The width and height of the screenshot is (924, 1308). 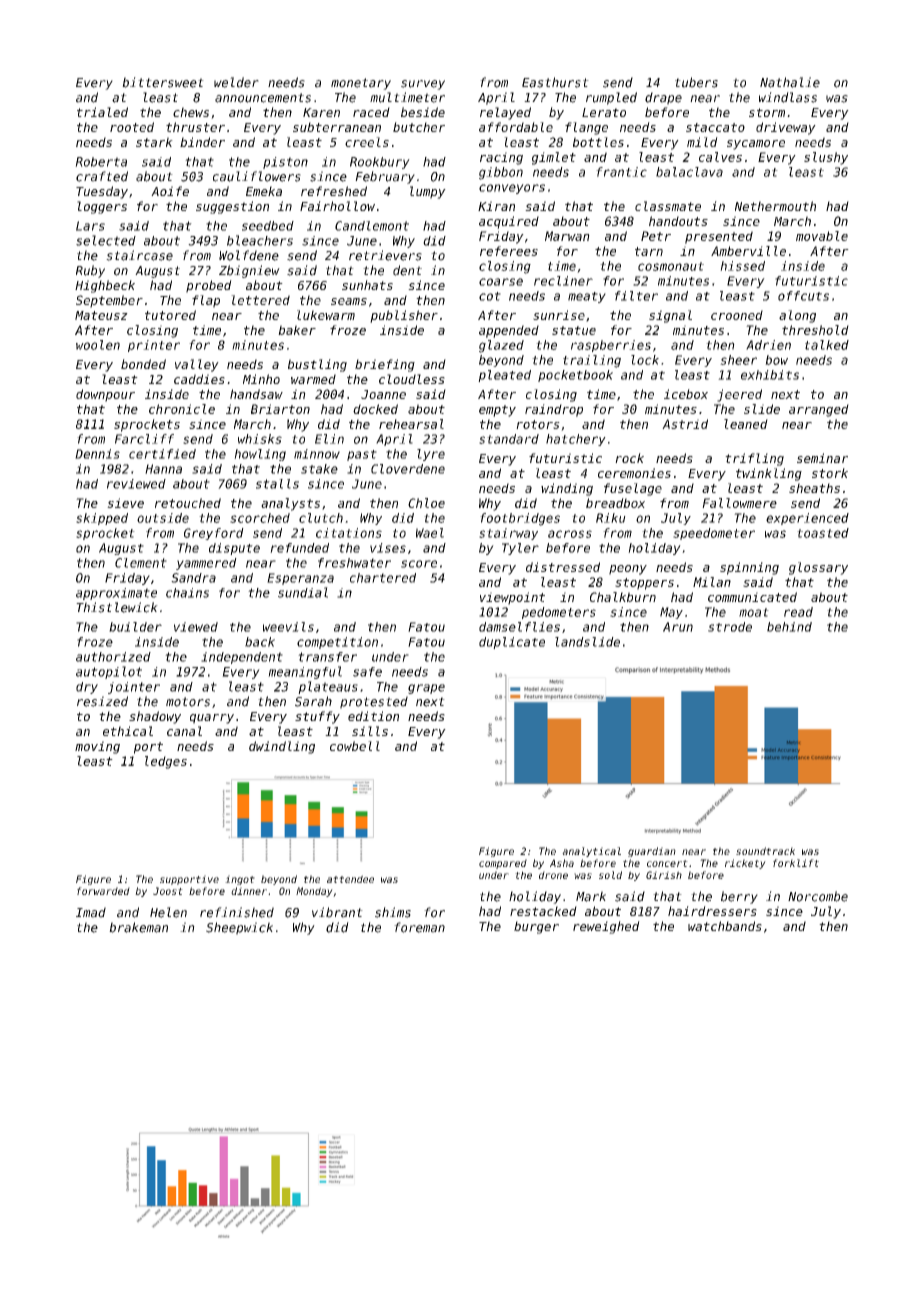 I want to click on Nethermouth, so click(x=775, y=206).
